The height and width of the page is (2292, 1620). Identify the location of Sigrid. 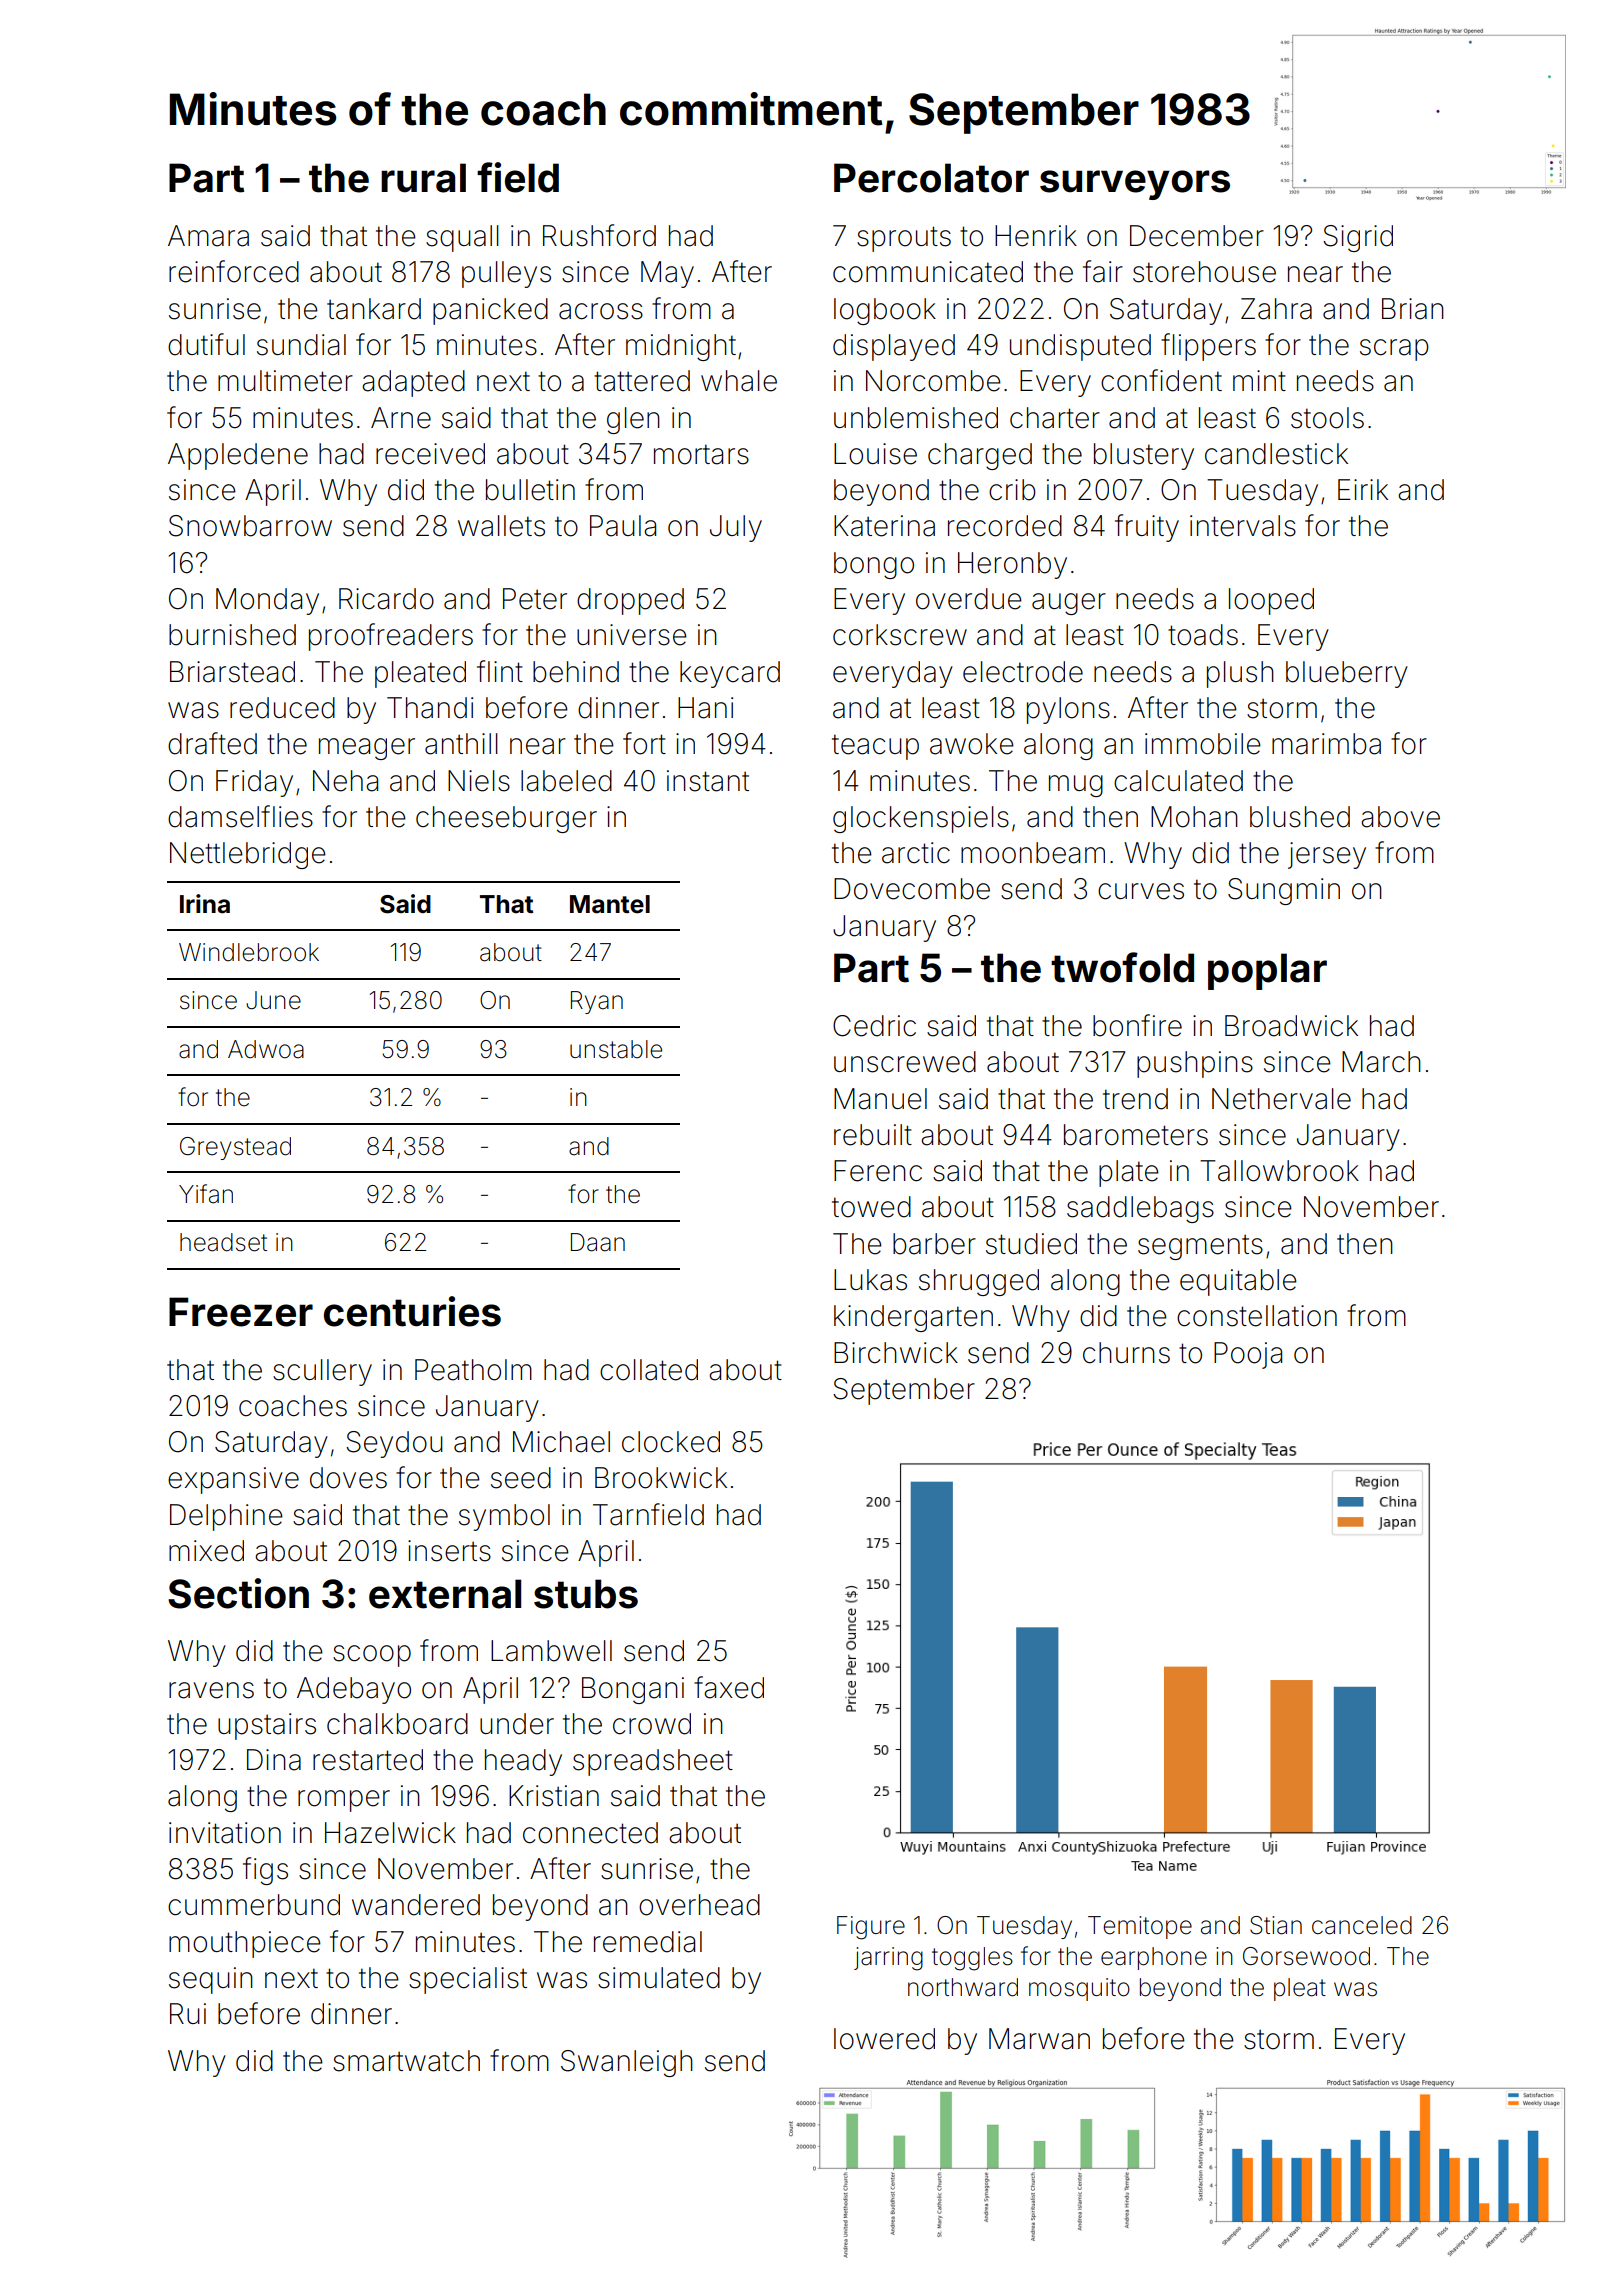
(1358, 238).
